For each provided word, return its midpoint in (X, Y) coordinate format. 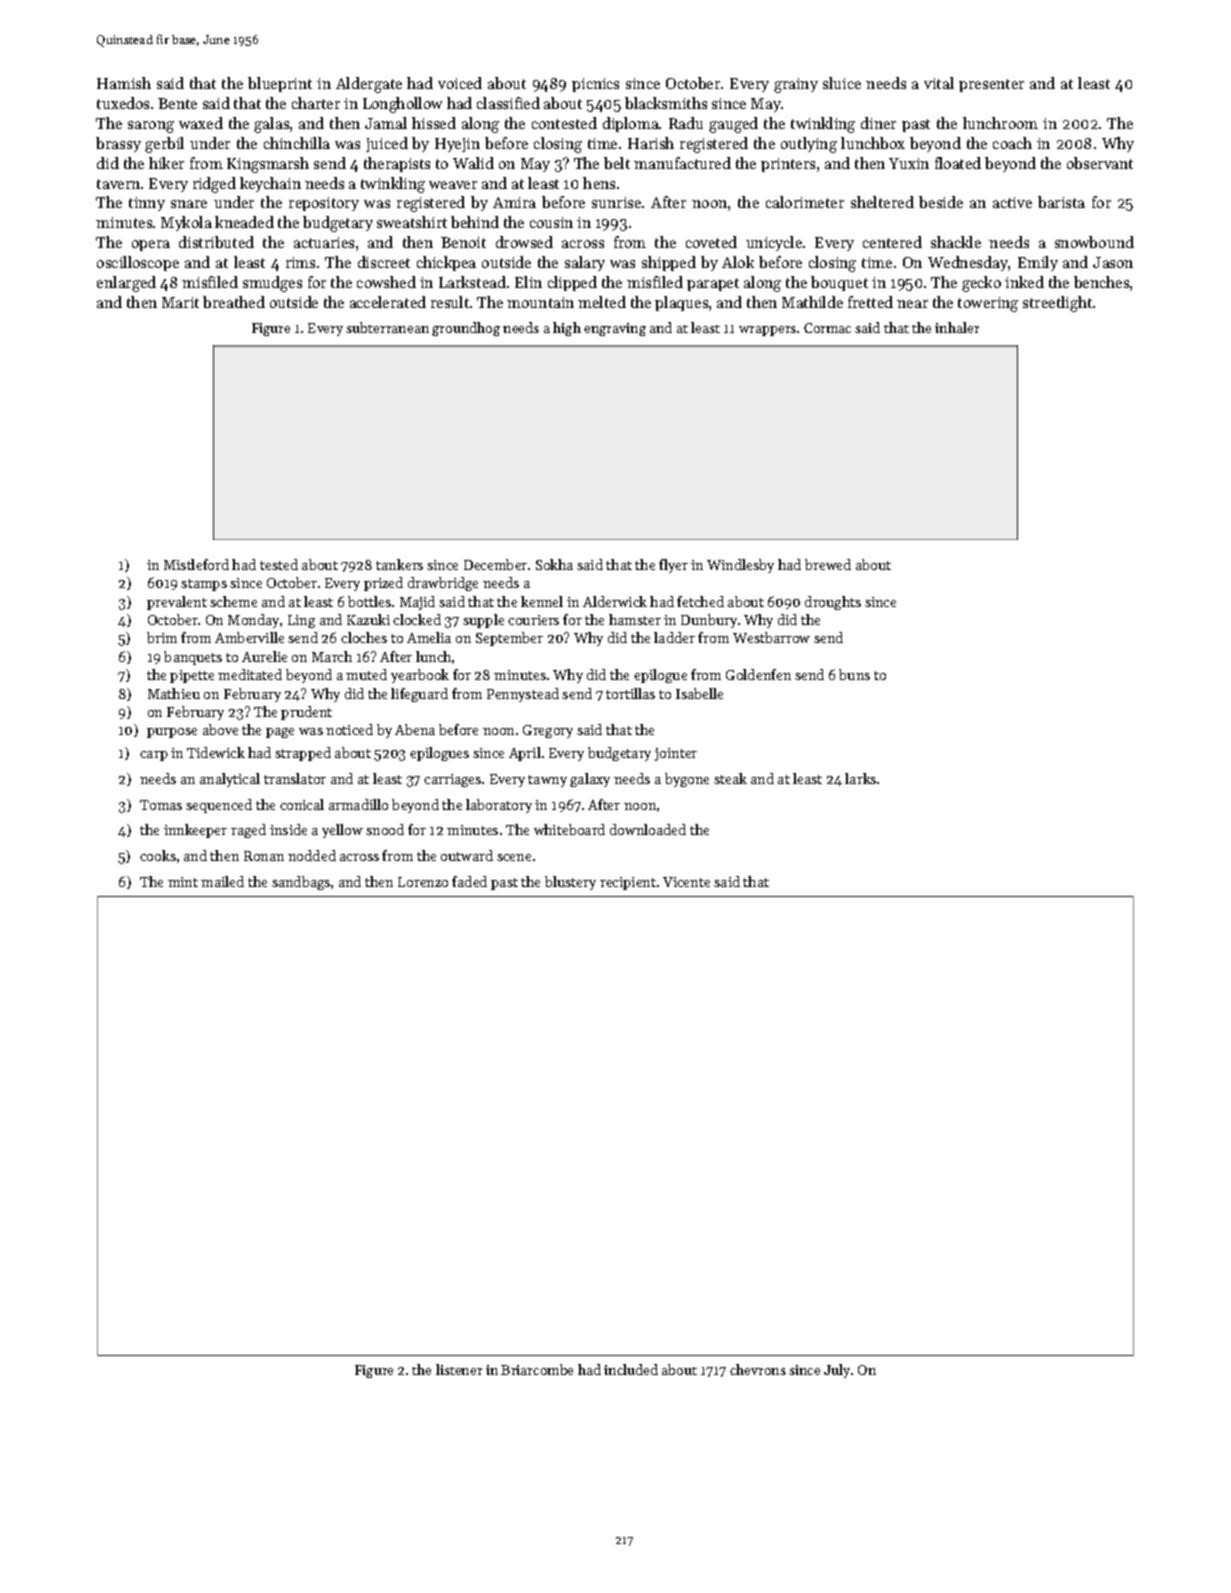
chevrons (758, 1369)
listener (459, 1369)
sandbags (301, 883)
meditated (250, 674)
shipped (669, 263)
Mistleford (196, 564)
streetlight (1057, 304)
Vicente (686, 882)
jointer (676, 754)
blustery (570, 883)
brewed (828, 564)
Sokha (554, 564)
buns (854, 674)
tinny (147, 204)
